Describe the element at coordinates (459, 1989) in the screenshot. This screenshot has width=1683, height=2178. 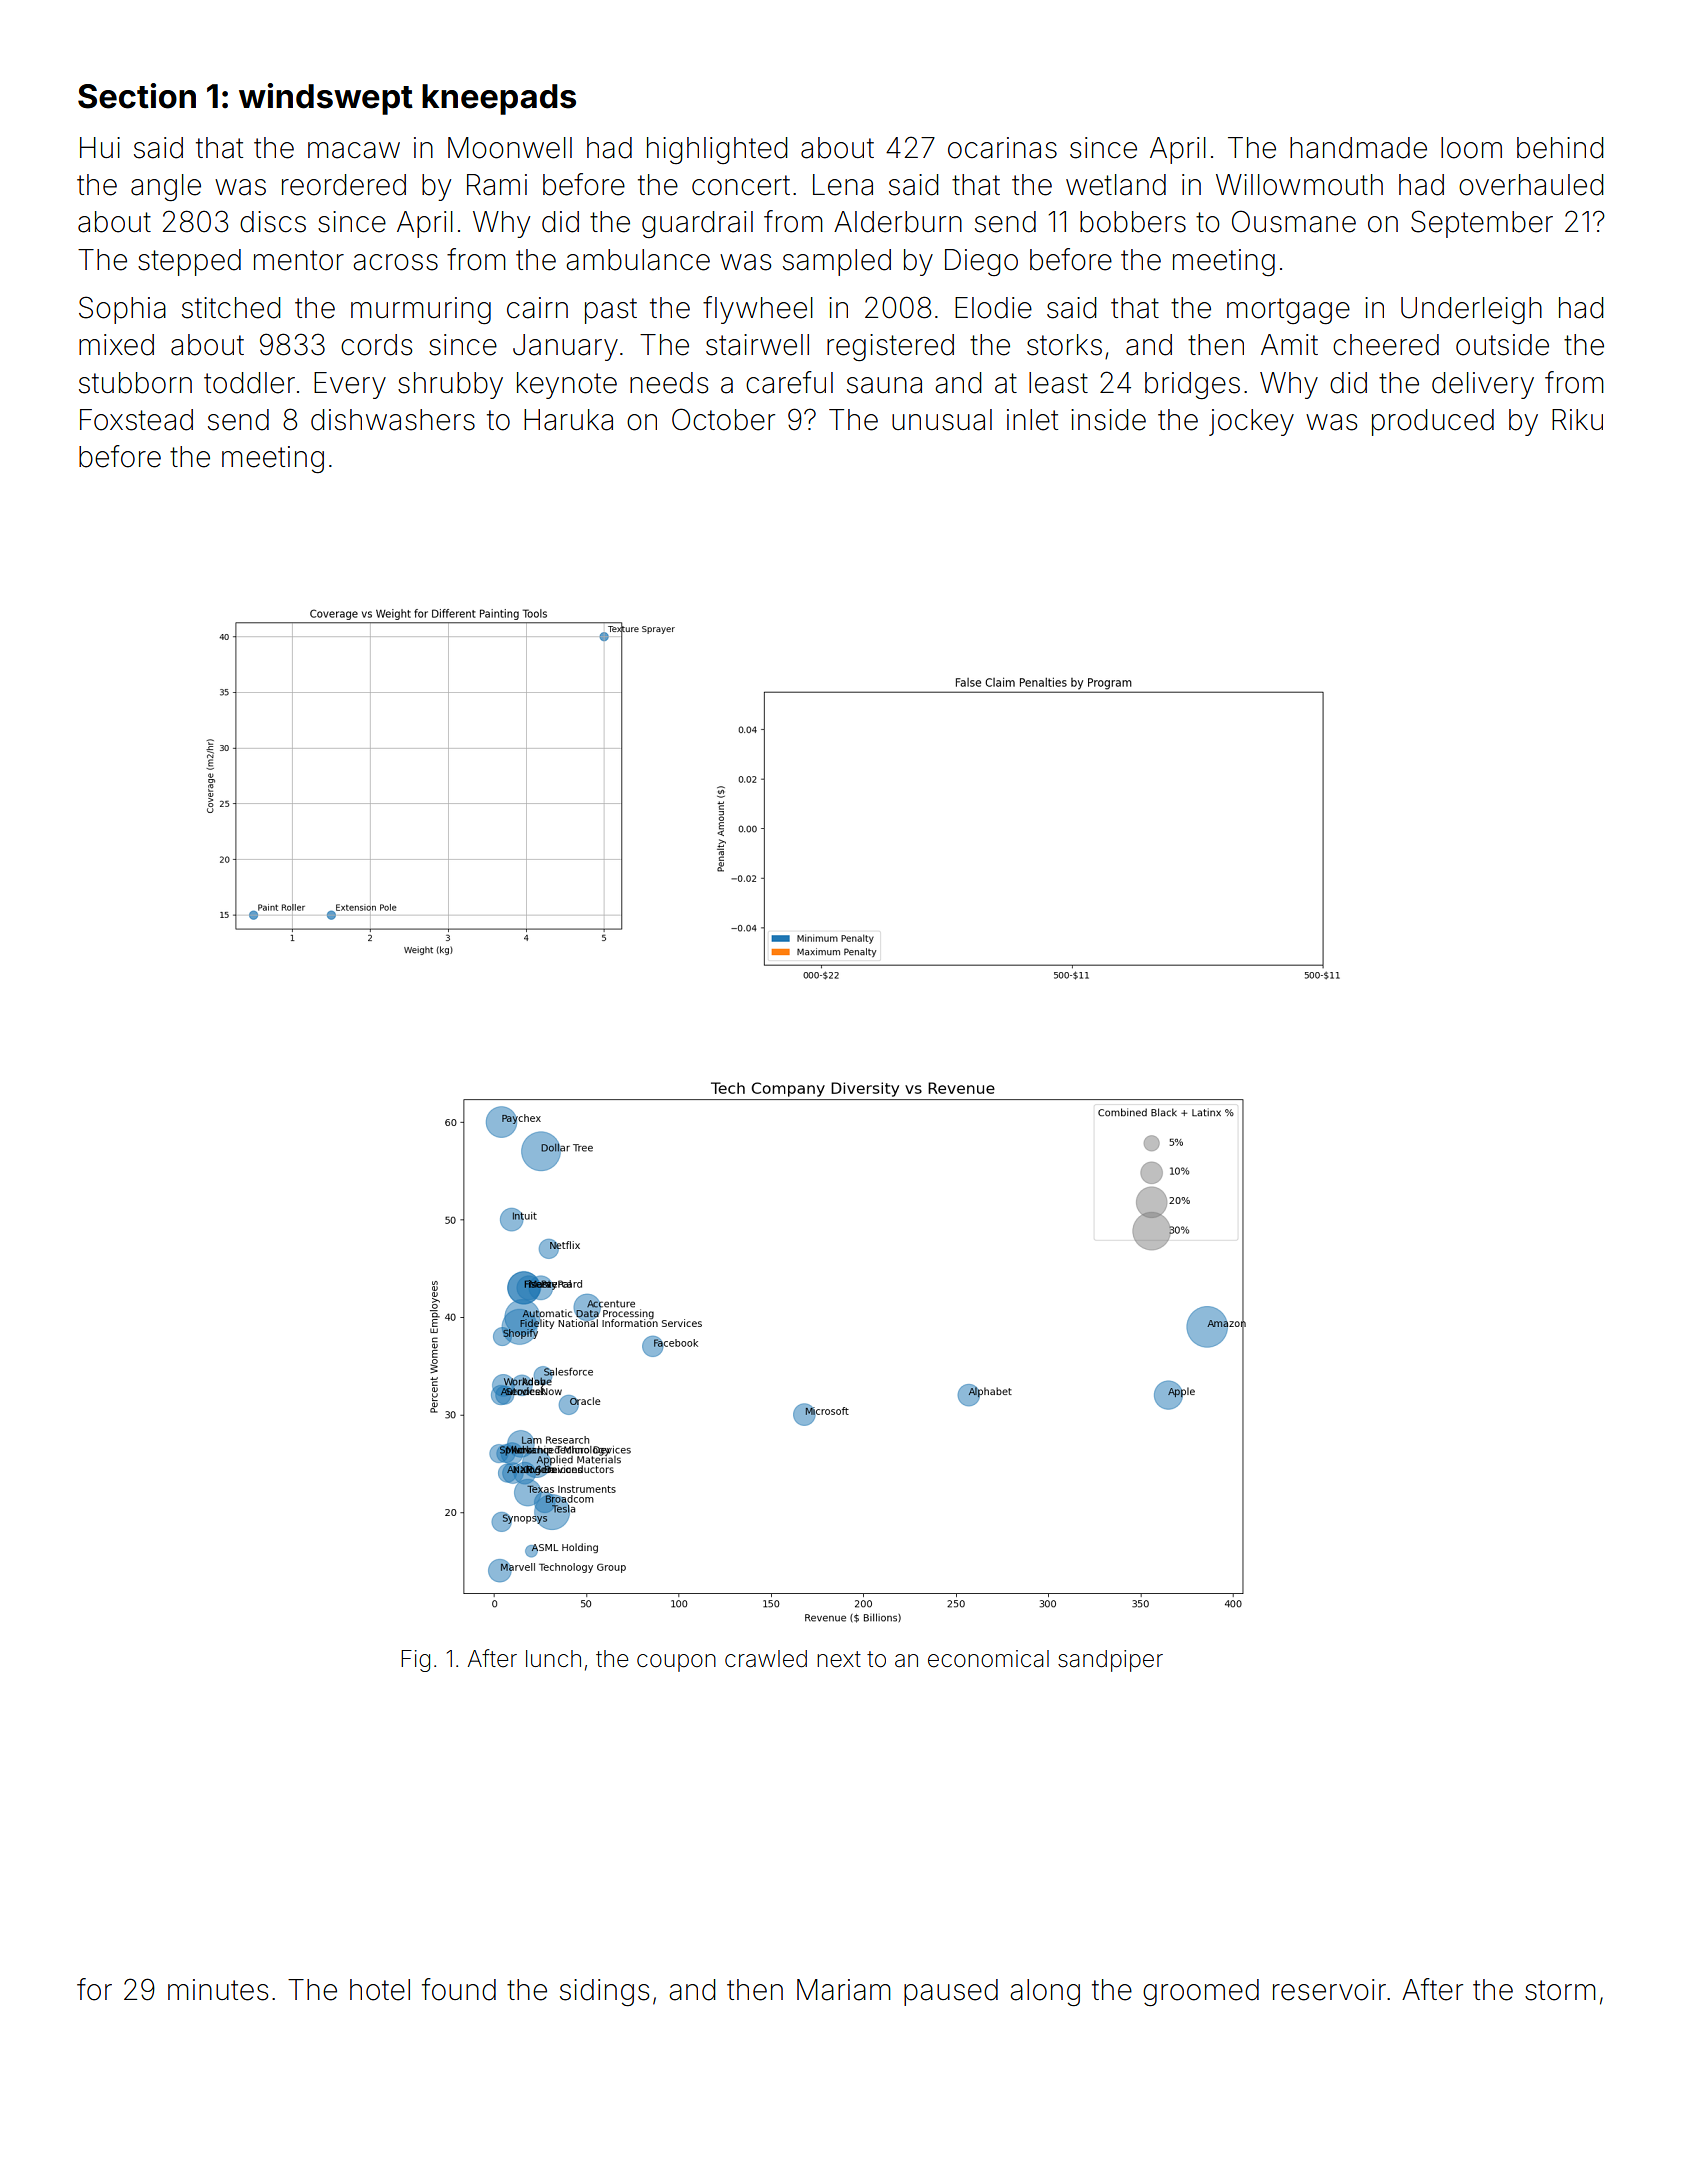
I see `found` at that location.
